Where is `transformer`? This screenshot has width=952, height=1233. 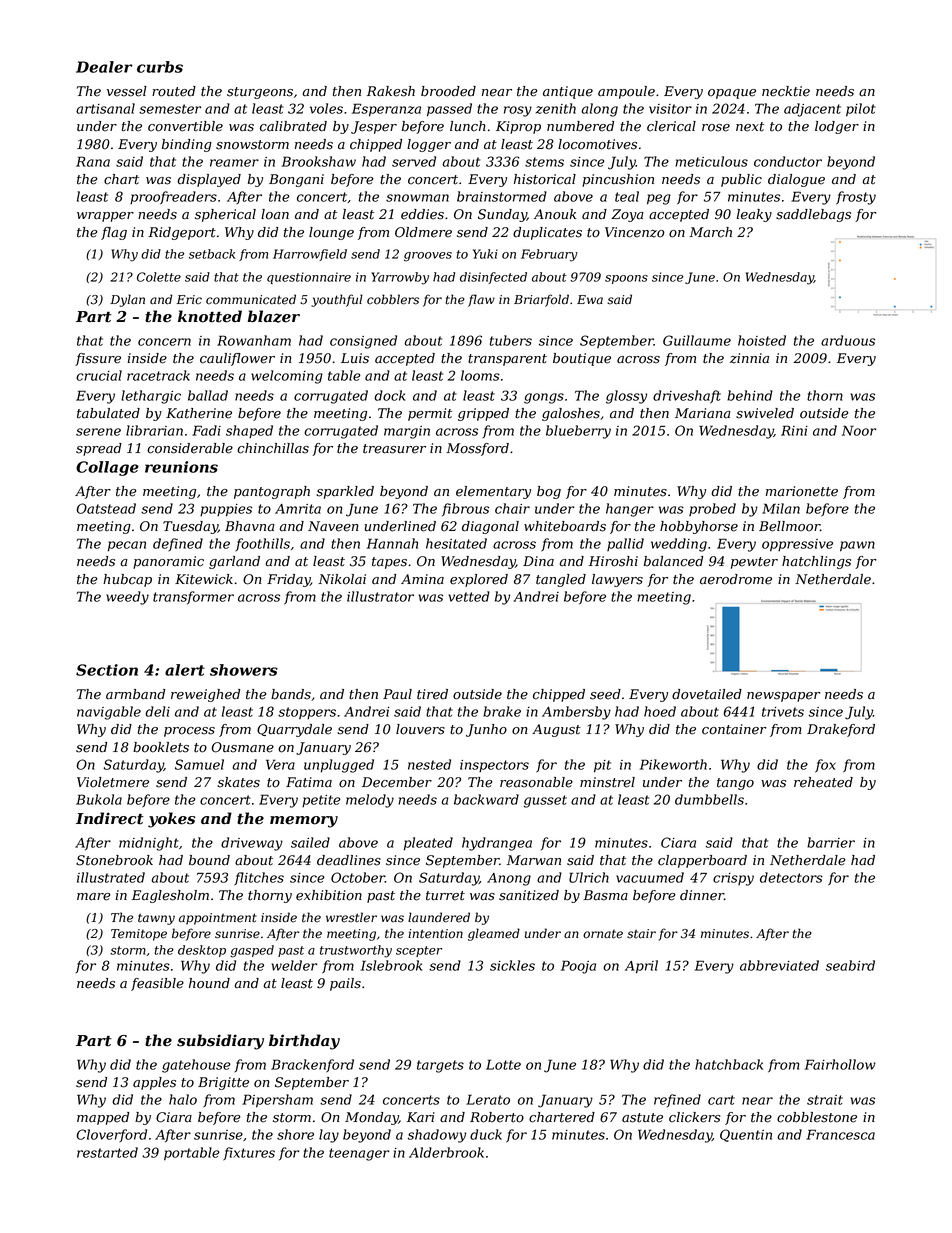 transformer is located at coordinates (193, 598).
